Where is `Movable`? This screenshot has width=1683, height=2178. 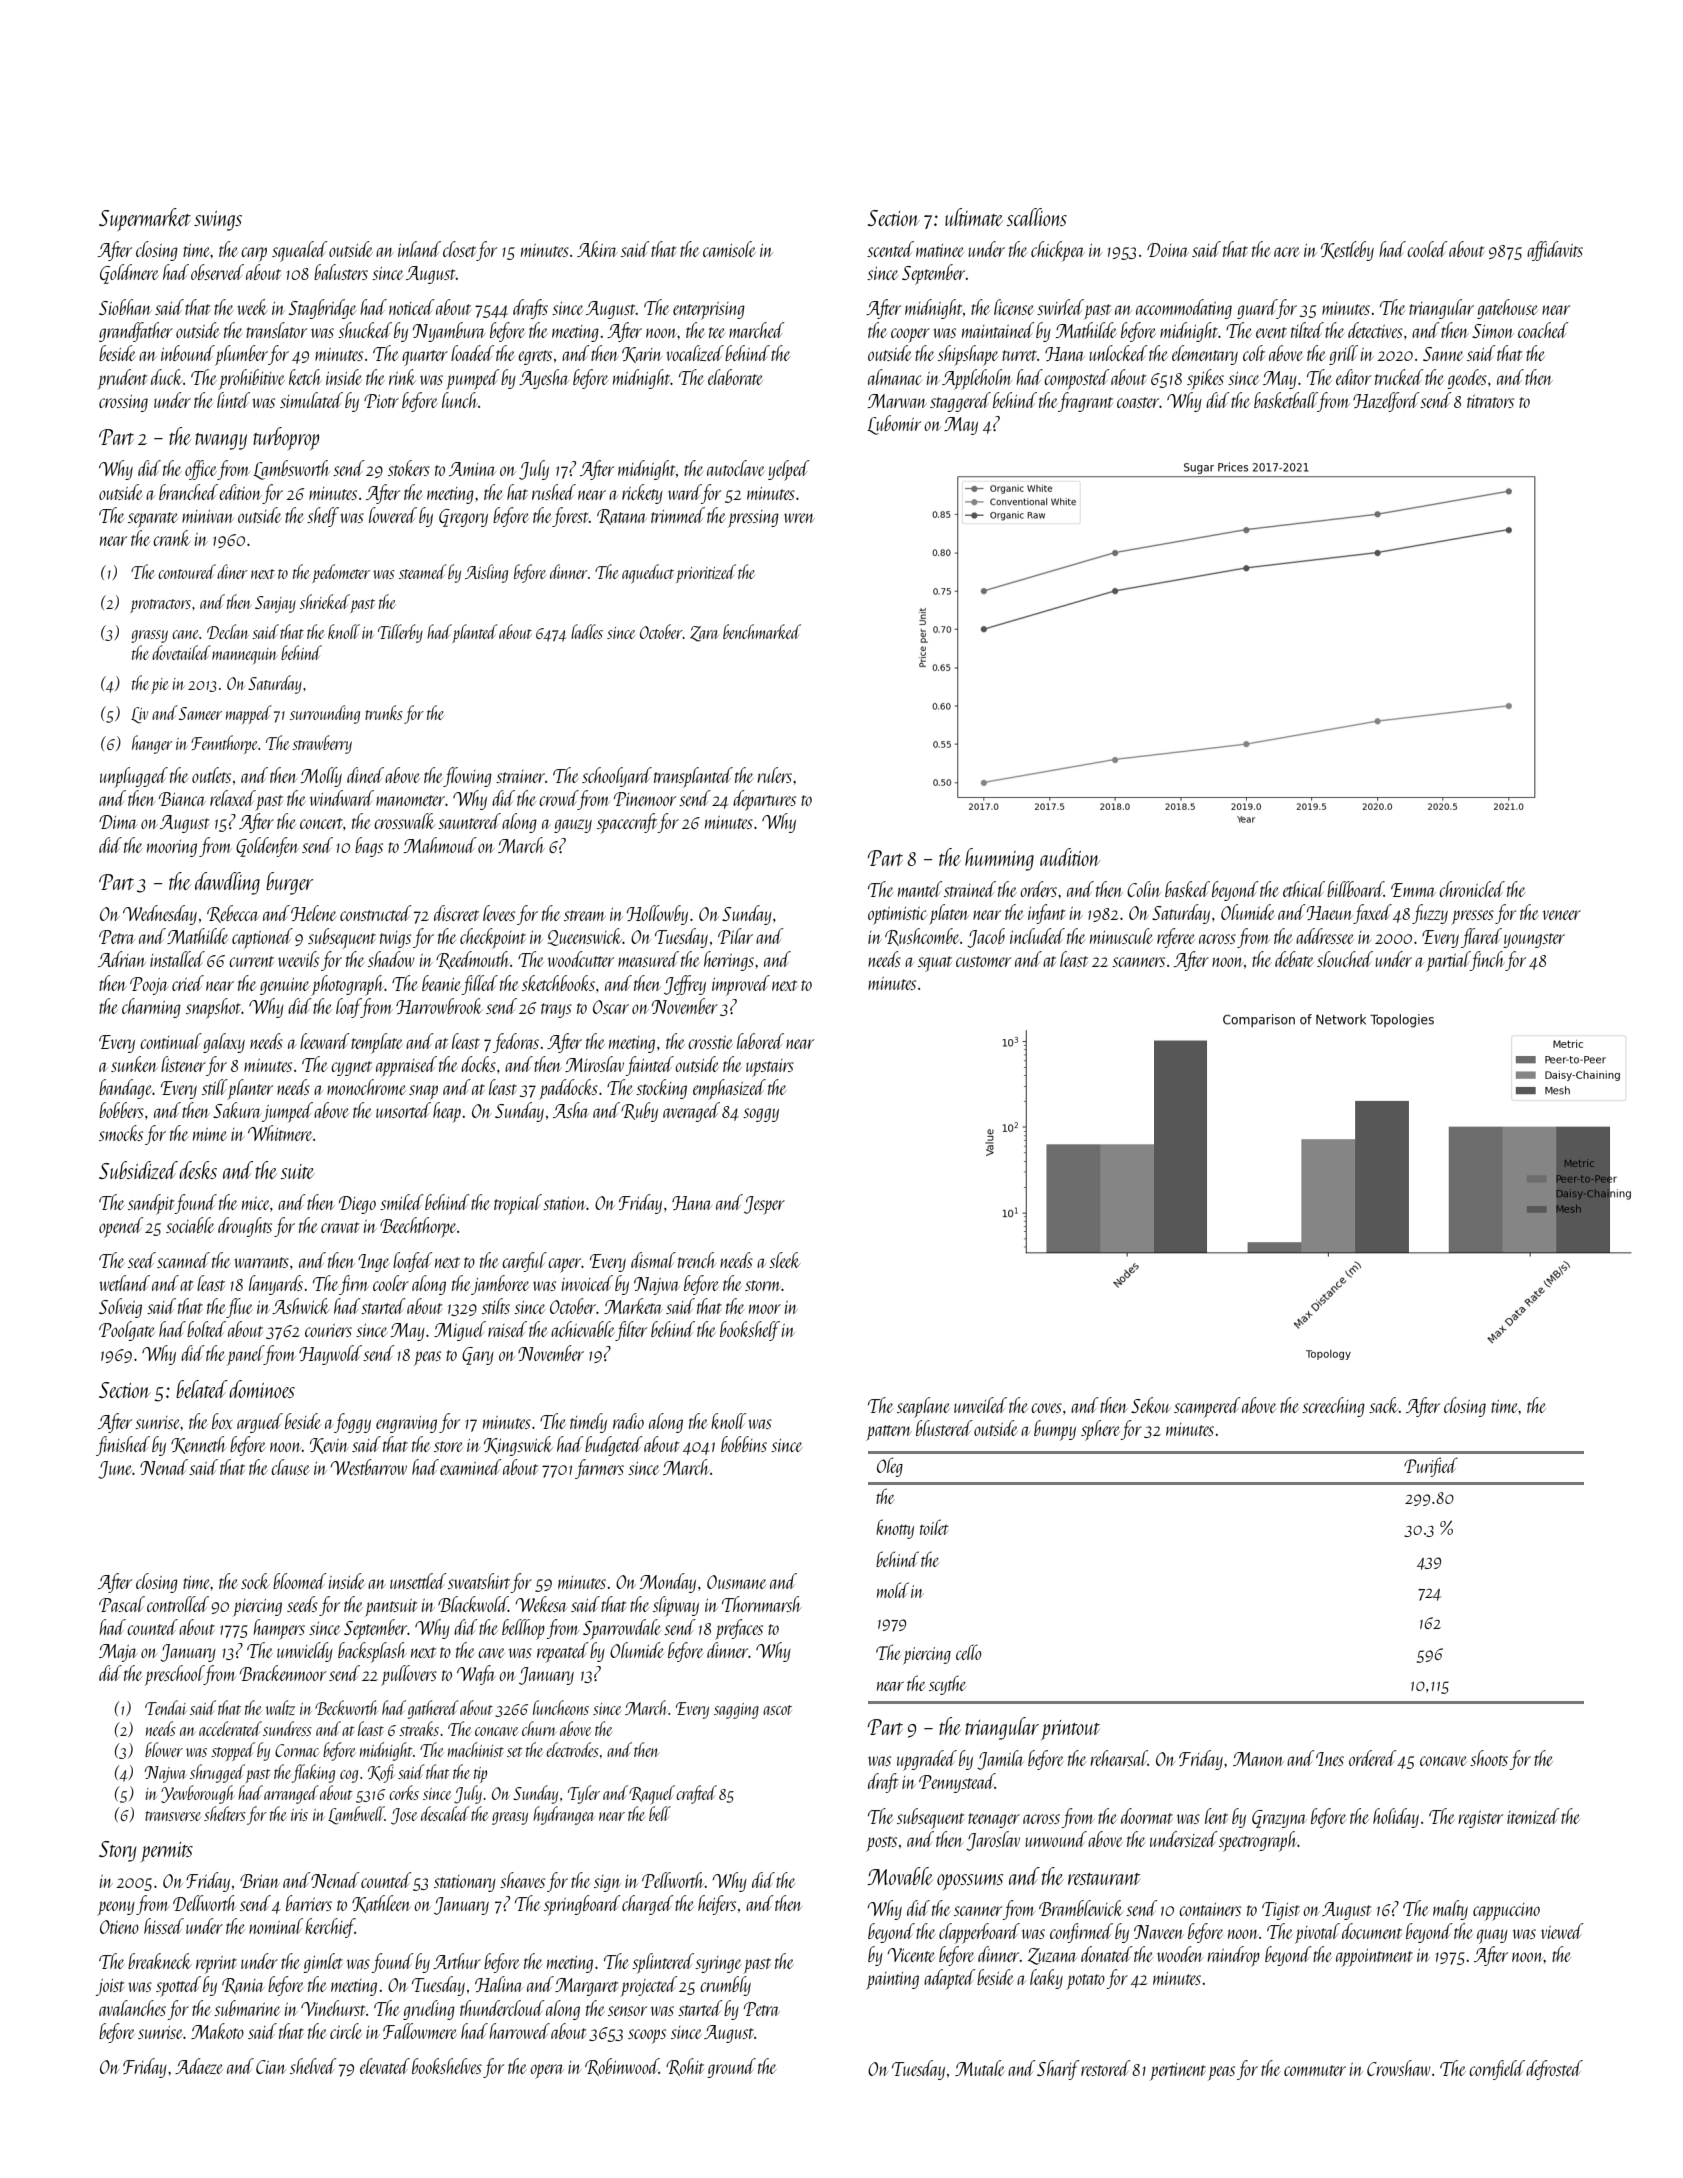
Movable is located at coordinates (900, 1876).
